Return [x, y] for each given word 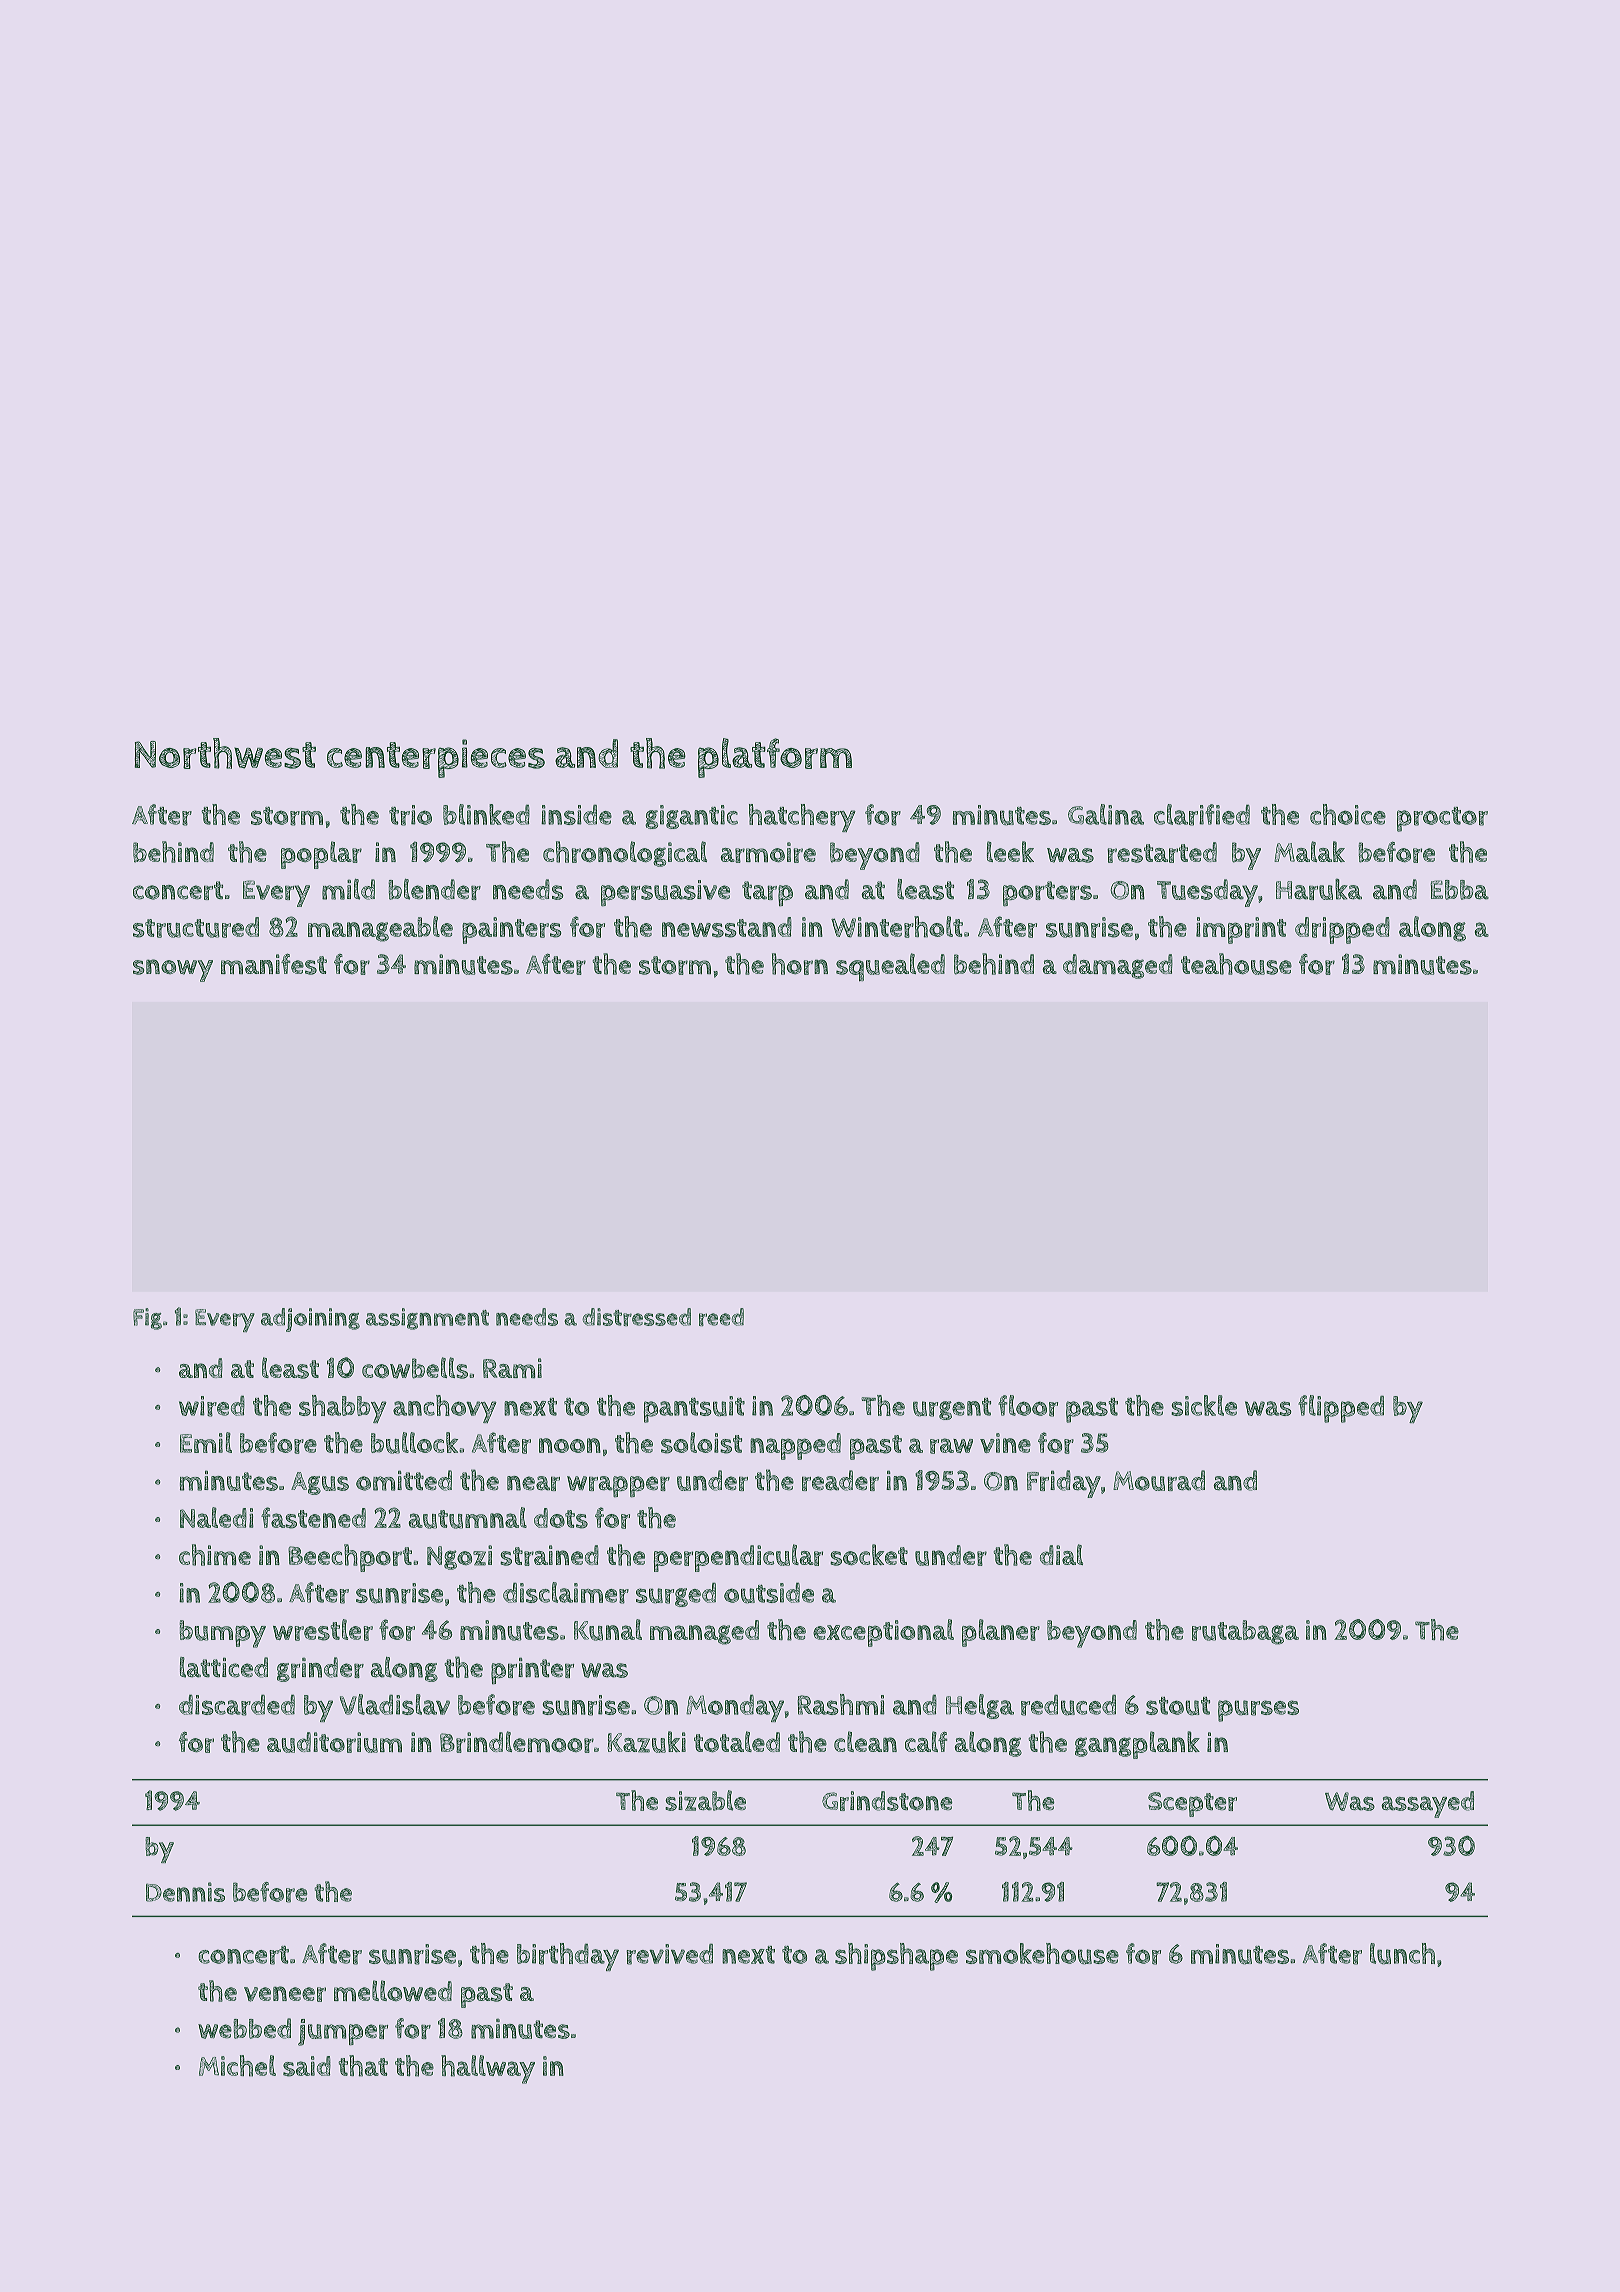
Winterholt [897, 927]
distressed [636, 1317]
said [307, 2066]
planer [1001, 1633]
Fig [147, 1319]
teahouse [1236, 964]
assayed [1427, 1804]
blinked [486, 814]
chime [215, 1555]
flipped [1341, 1409]
